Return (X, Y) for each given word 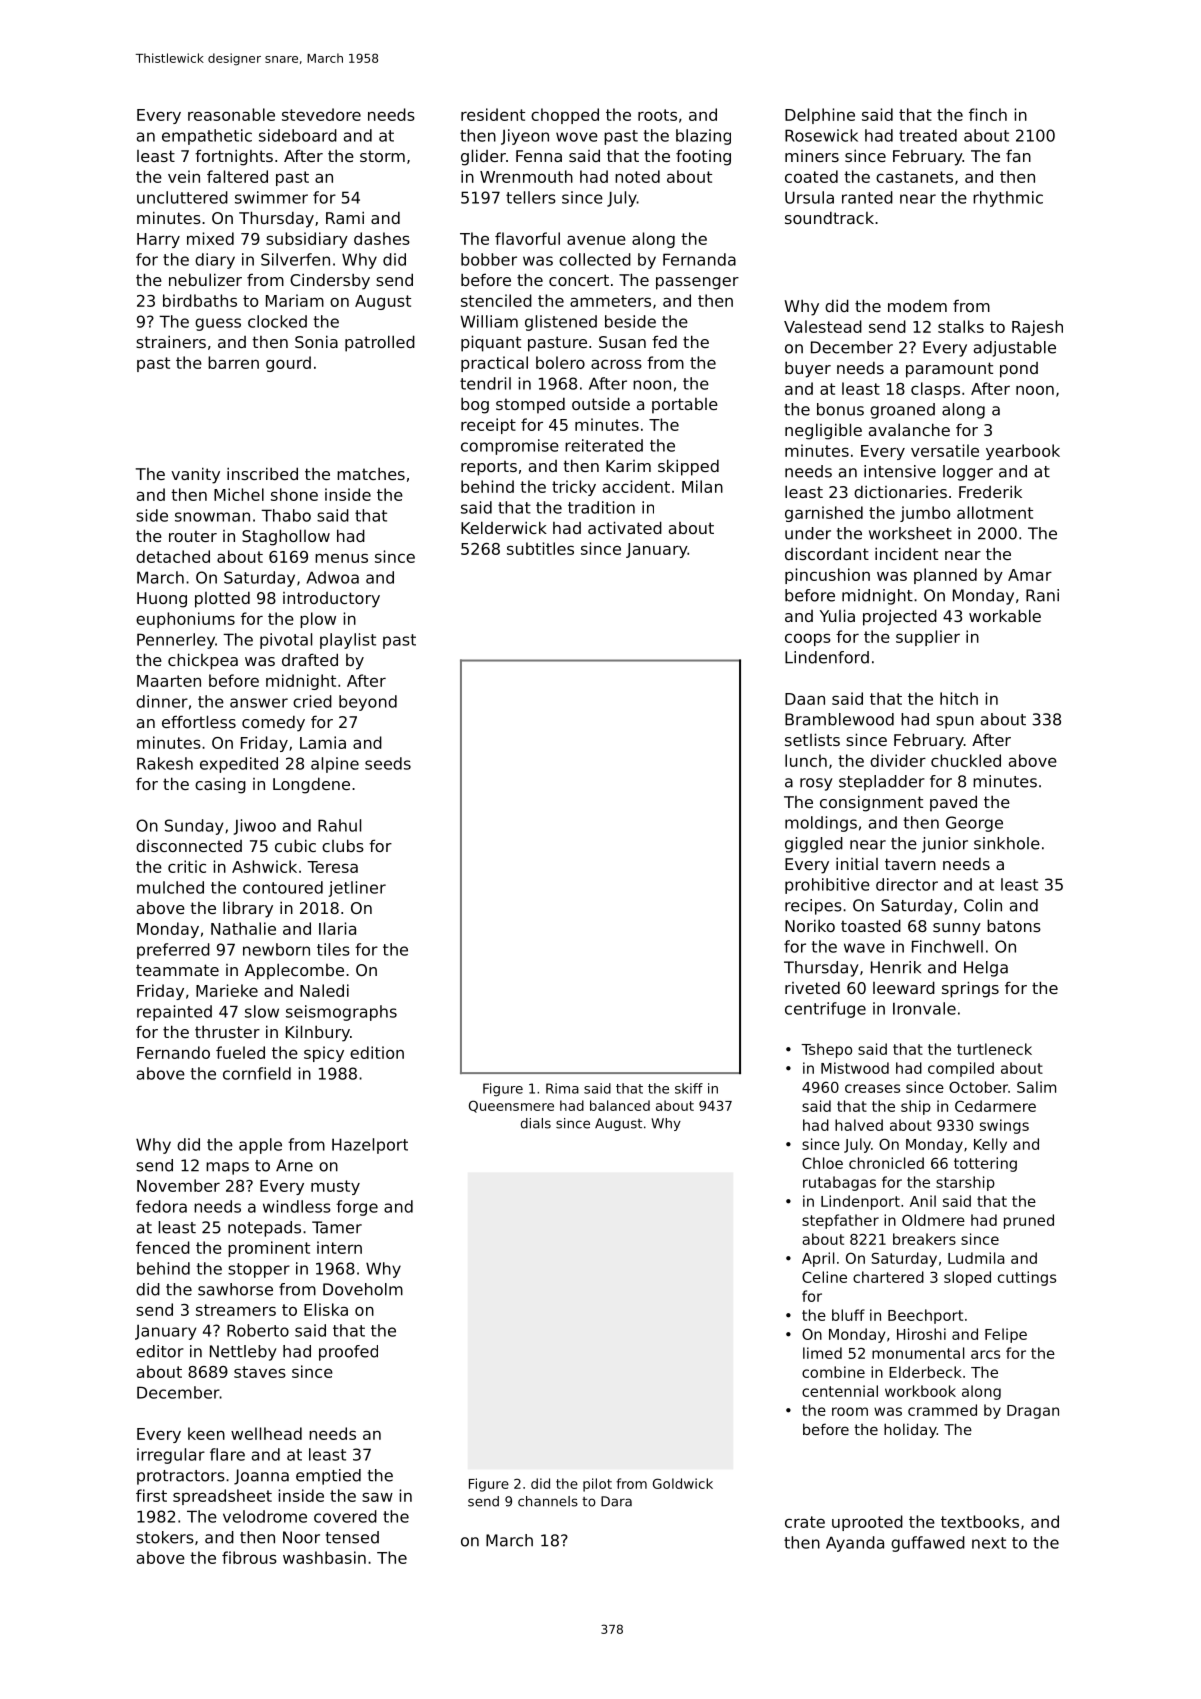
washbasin (324, 1557)
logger (968, 473)
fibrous (249, 1557)
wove (577, 137)
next (989, 1543)
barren (233, 362)
